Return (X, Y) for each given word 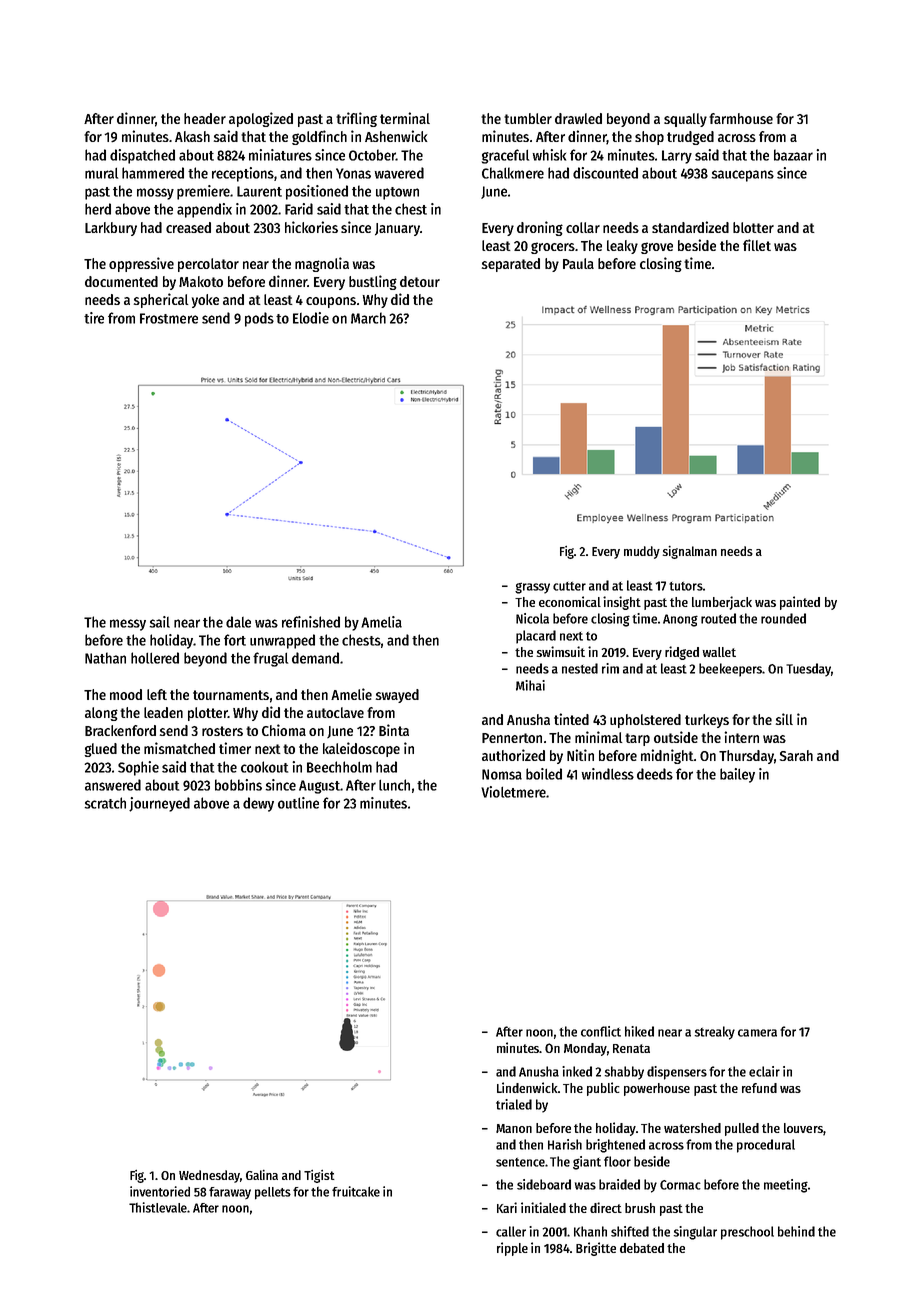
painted (800, 603)
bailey (737, 775)
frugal (270, 659)
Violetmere (513, 792)
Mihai (530, 685)
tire (94, 318)
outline (298, 803)
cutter (569, 586)
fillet (757, 245)
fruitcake (356, 1191)
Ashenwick (396, 136)
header (205, 118)
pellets (273, 1193)
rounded (783, 618)
